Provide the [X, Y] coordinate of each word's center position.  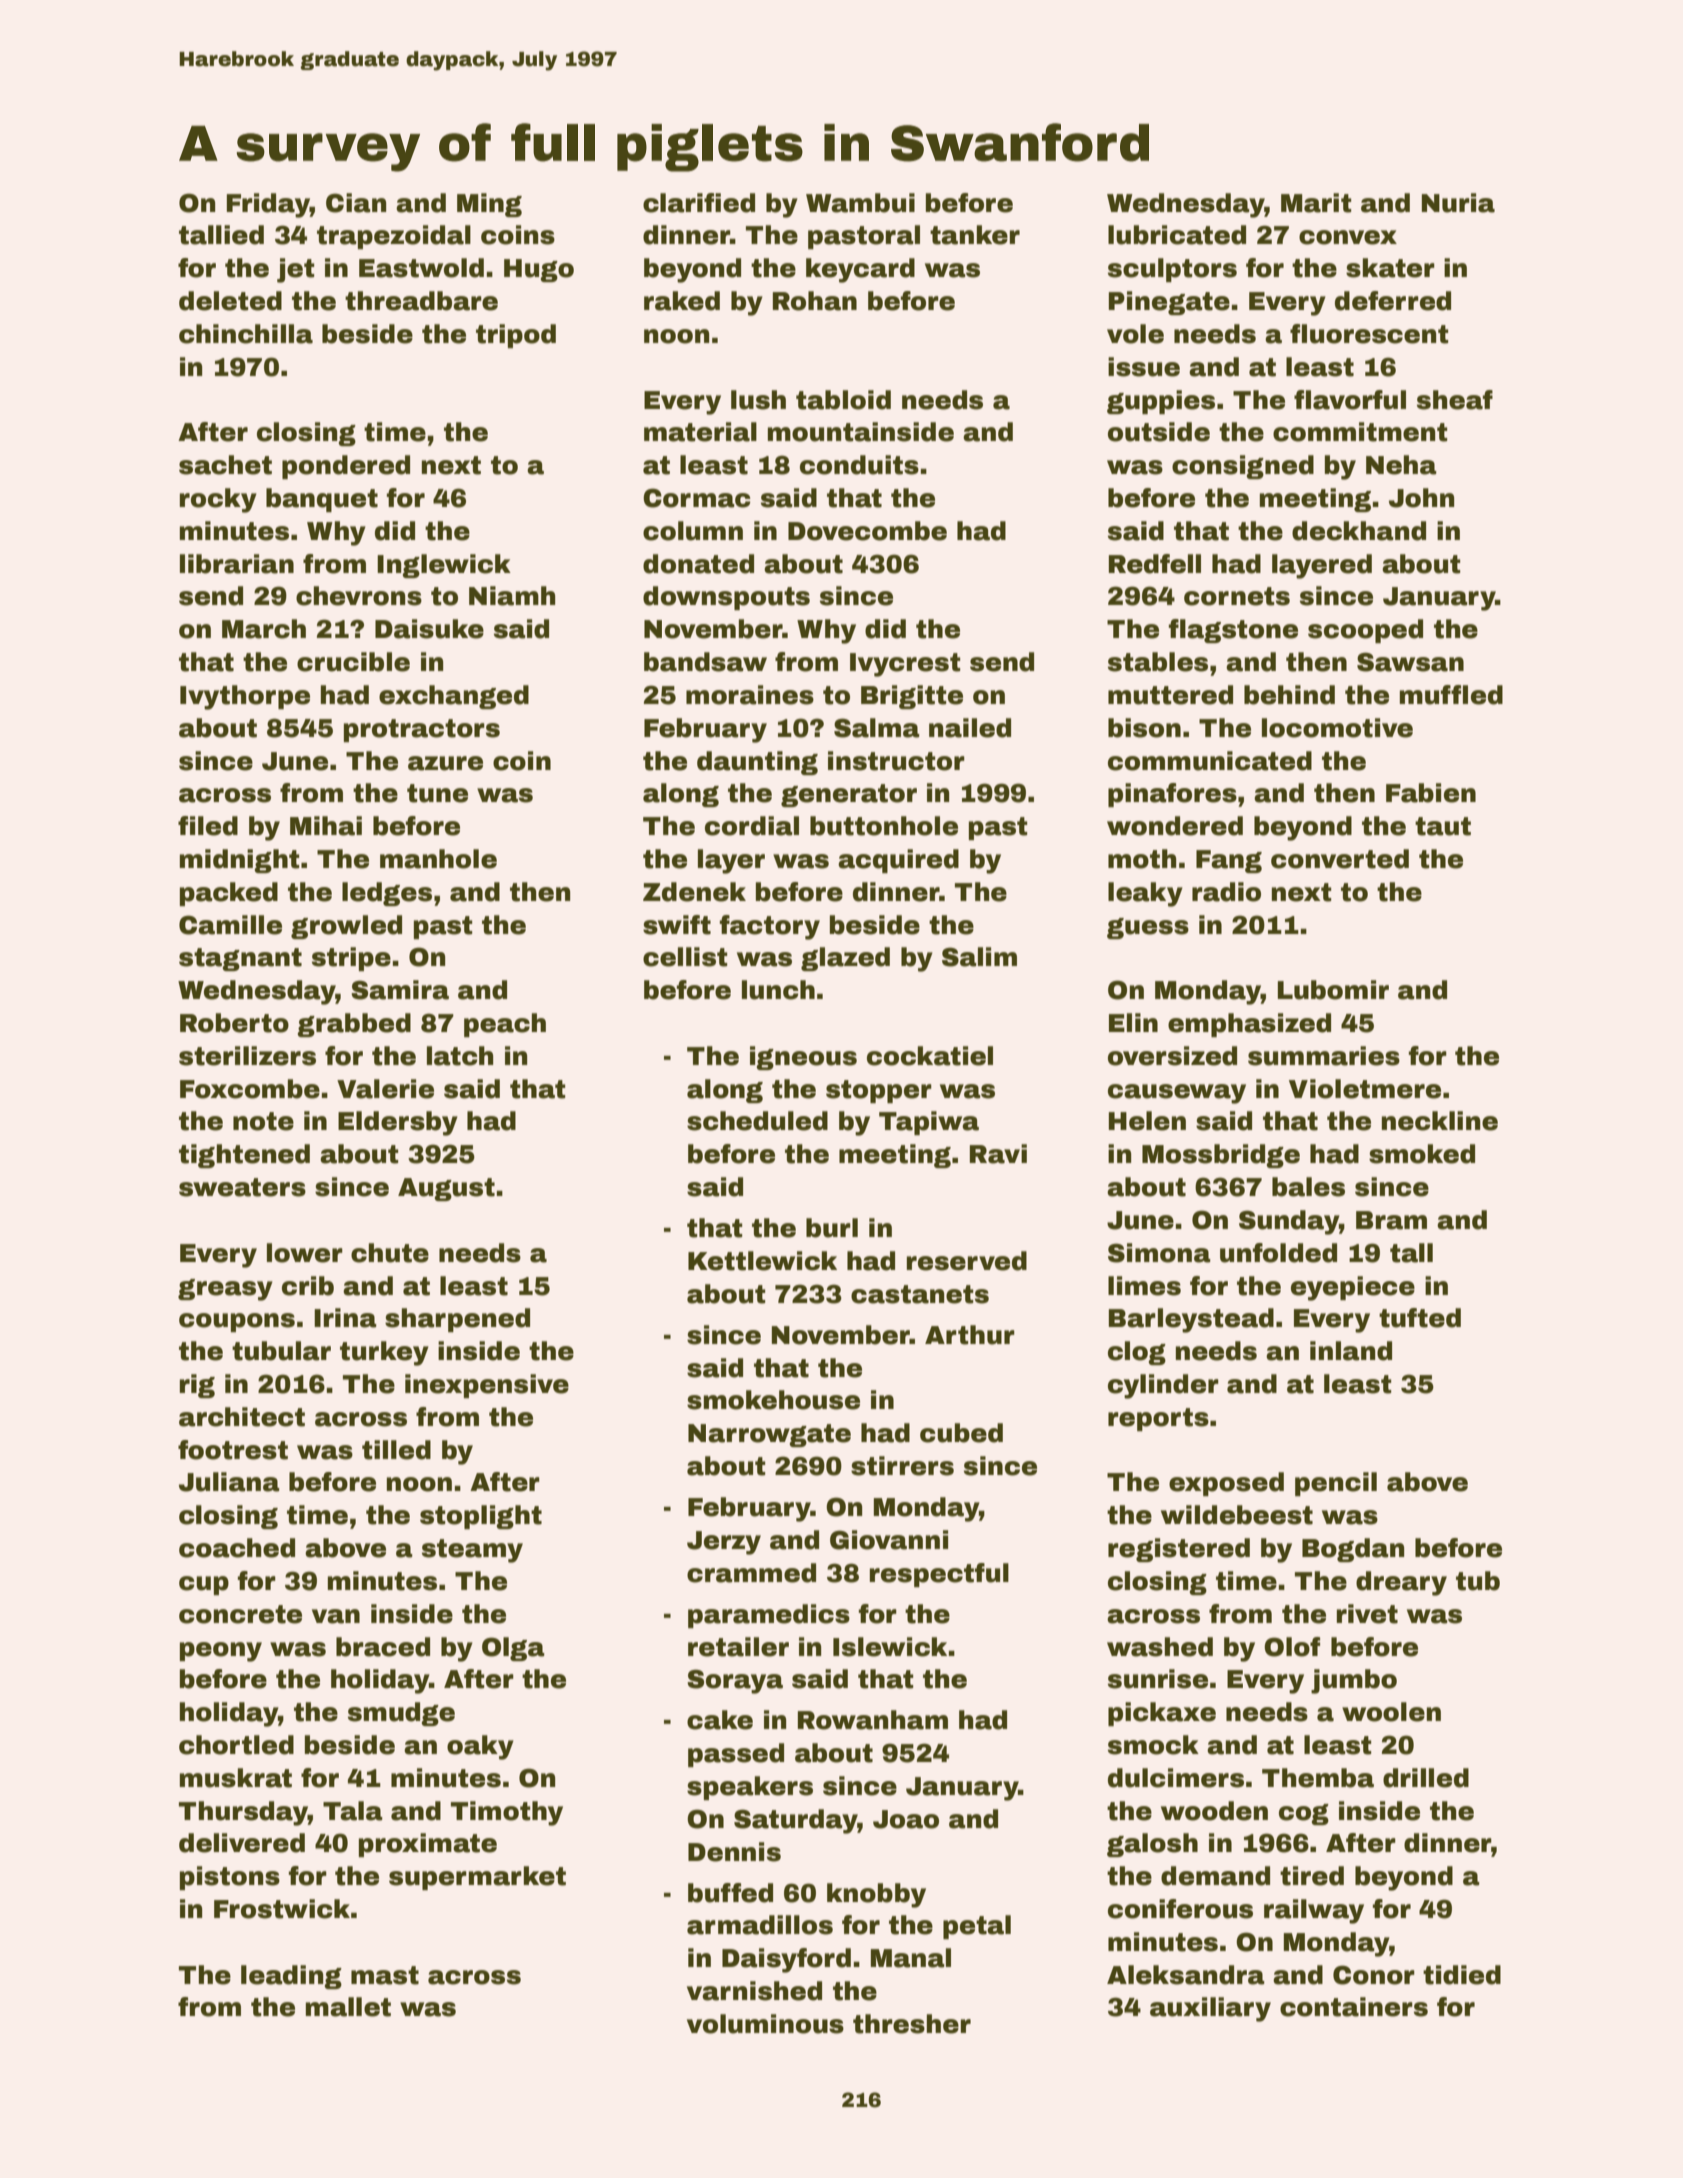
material [700, 432]
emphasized [1249, 1025]
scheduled [757, 1121]
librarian [237, 564]
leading [291, 1977]
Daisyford [786, 1960]
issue [1144, 367]
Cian [356, 203]
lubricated [1177, 235]
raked [682, 301]
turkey [384, 1353]
